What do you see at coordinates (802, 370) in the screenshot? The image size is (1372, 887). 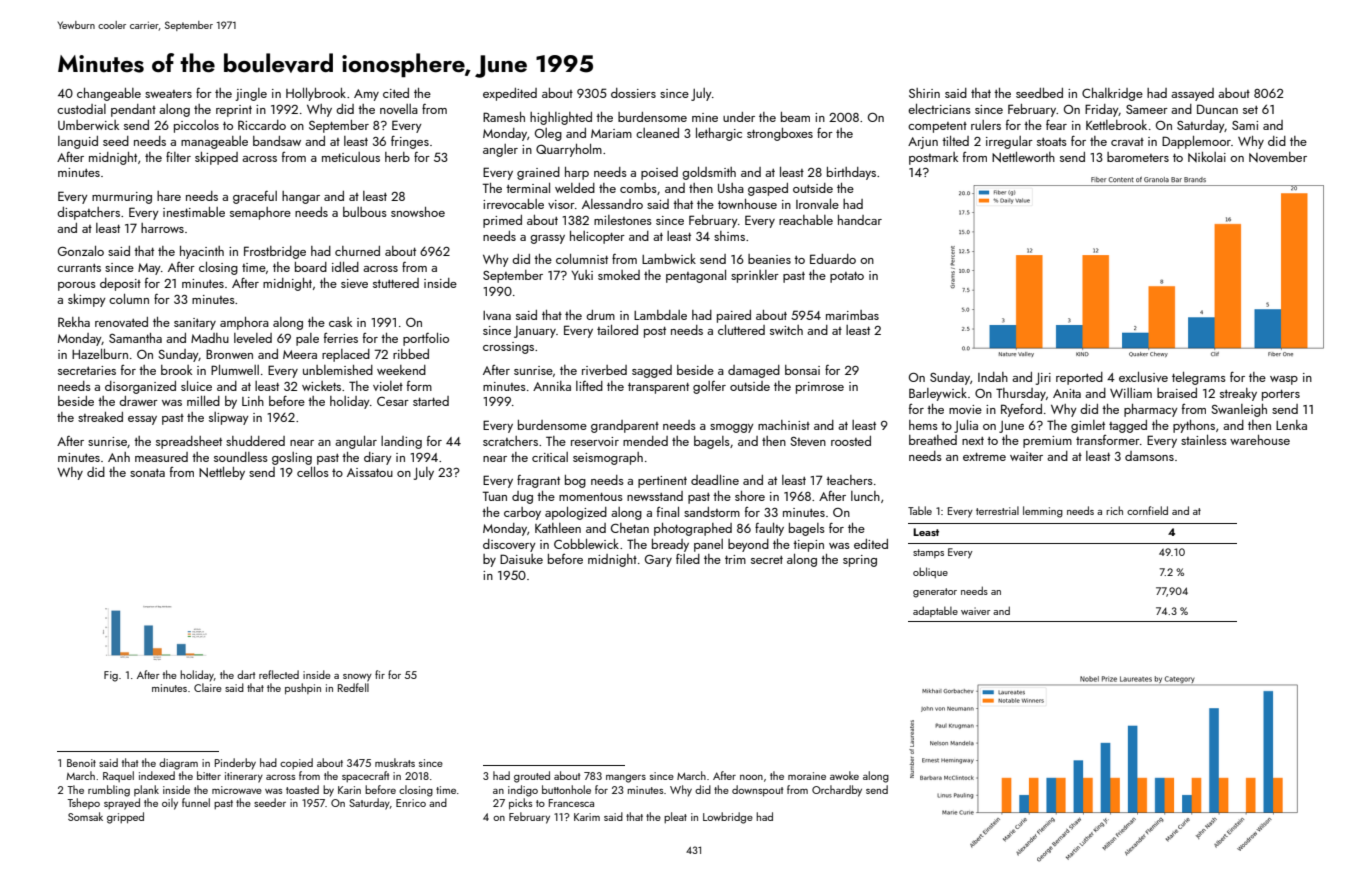 I see `bonsai` at bounding box center [802, 370].
